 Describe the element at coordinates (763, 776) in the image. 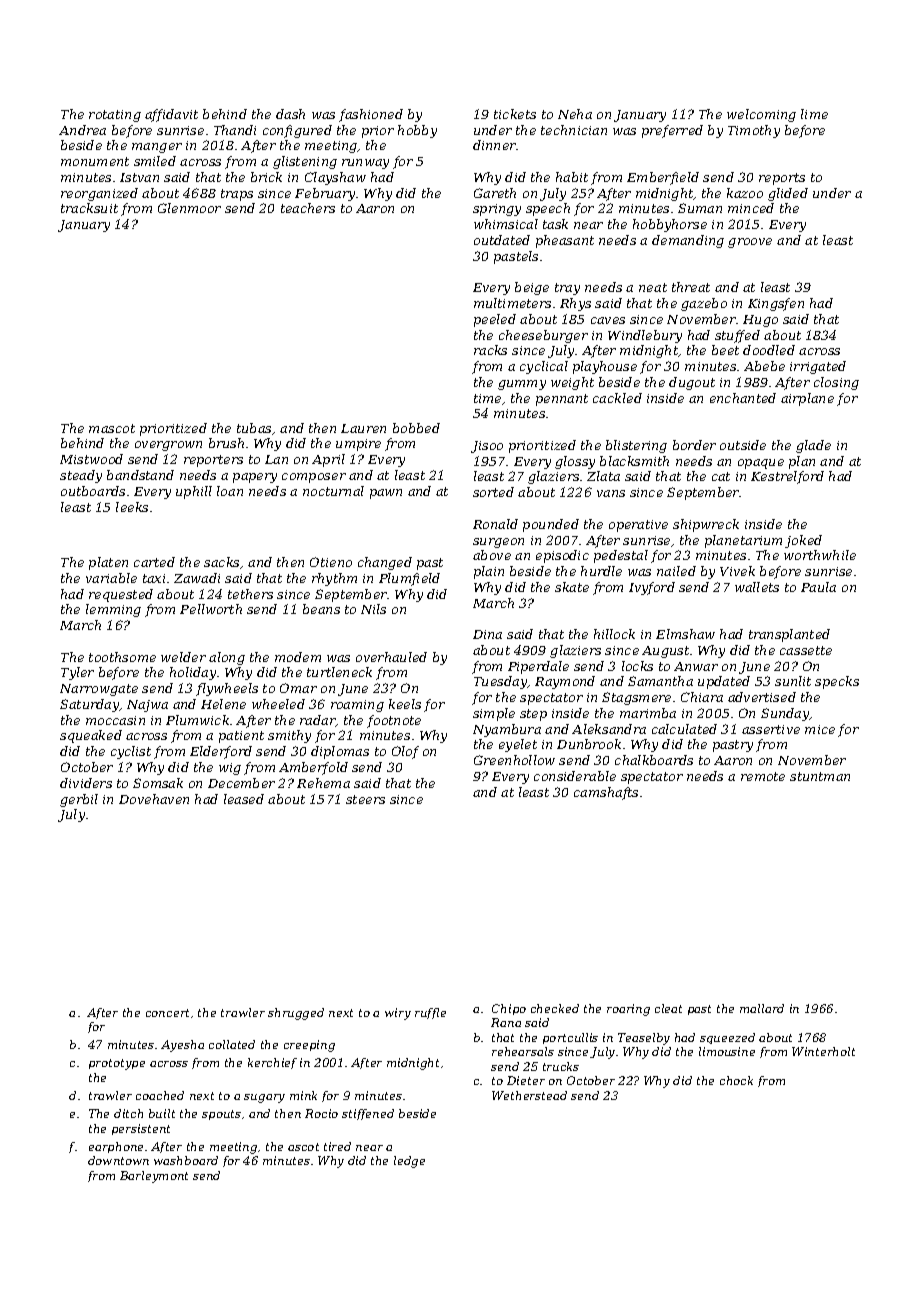

I see `remote` at that location.
